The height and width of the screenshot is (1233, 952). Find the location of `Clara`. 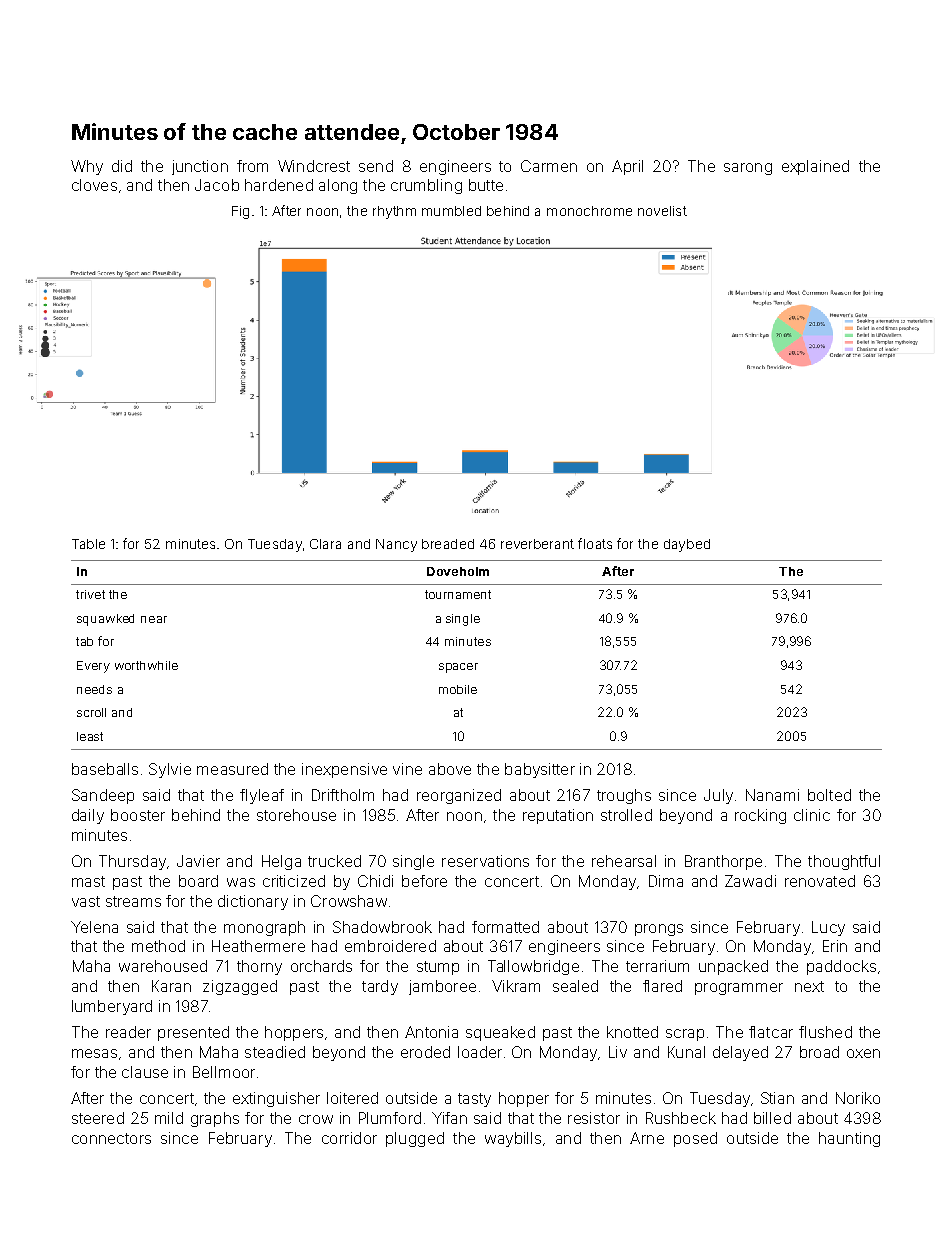

Clara is located at coordinates (325, 544).
